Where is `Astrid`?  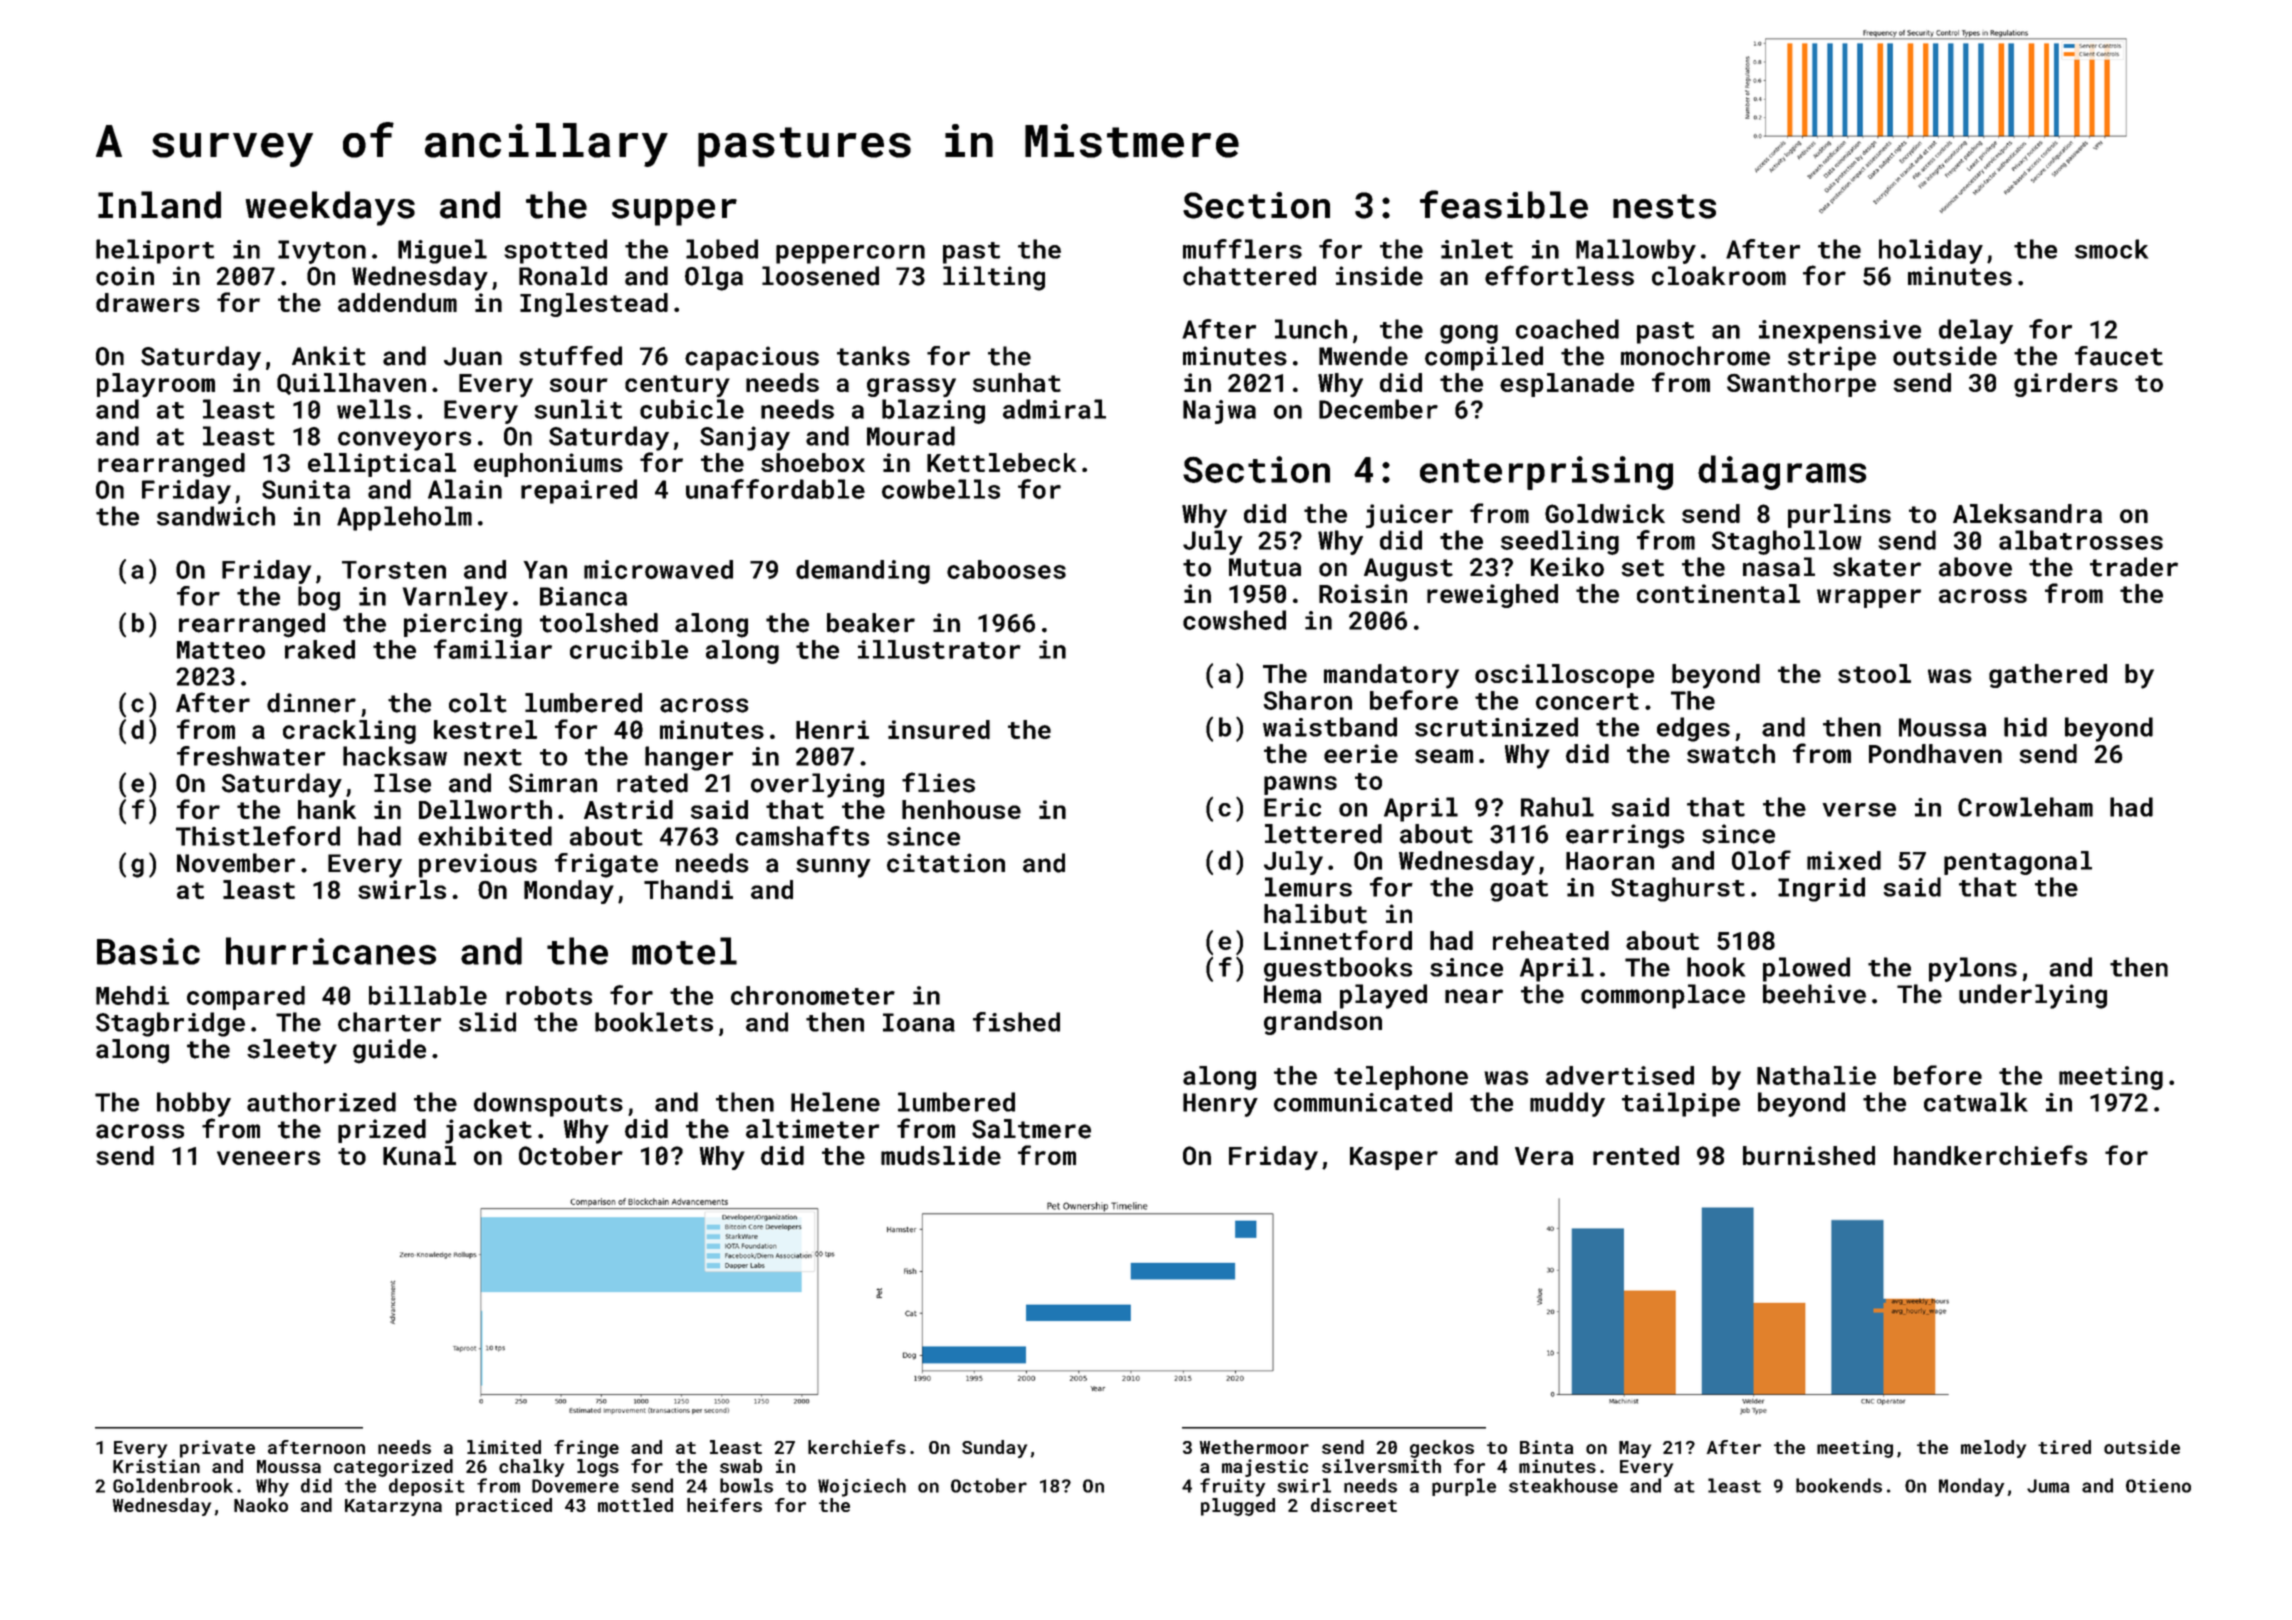 Astrid is located at coordinates (628, 809).
